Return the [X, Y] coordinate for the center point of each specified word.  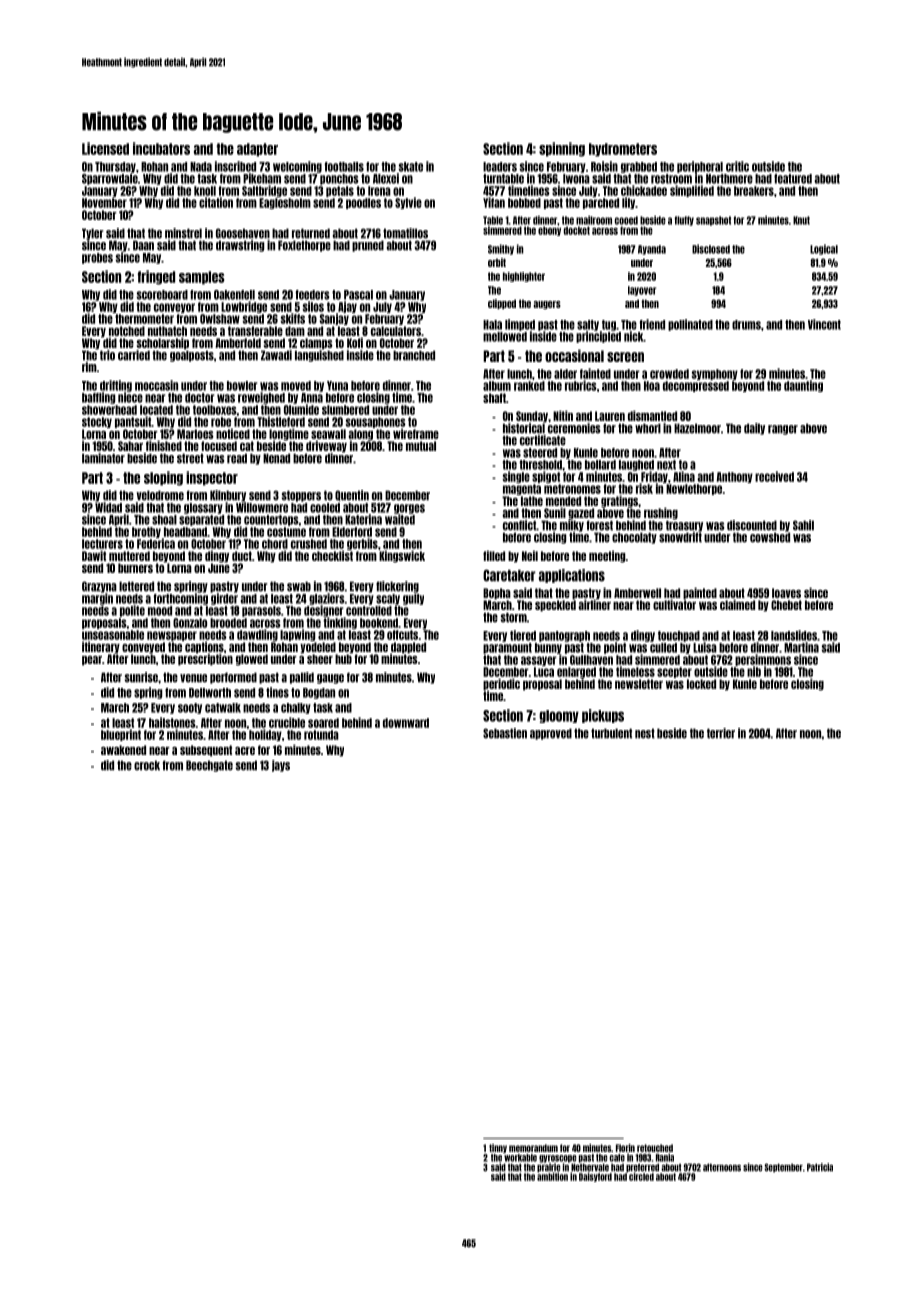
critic [737, 166]
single [516, 477]
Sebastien [505, 733]
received [774, 476]
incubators [161, 148]
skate [411, 167]
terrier [721, 733]
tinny [498, 1148]
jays [281, 766]
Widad [108, 507]
